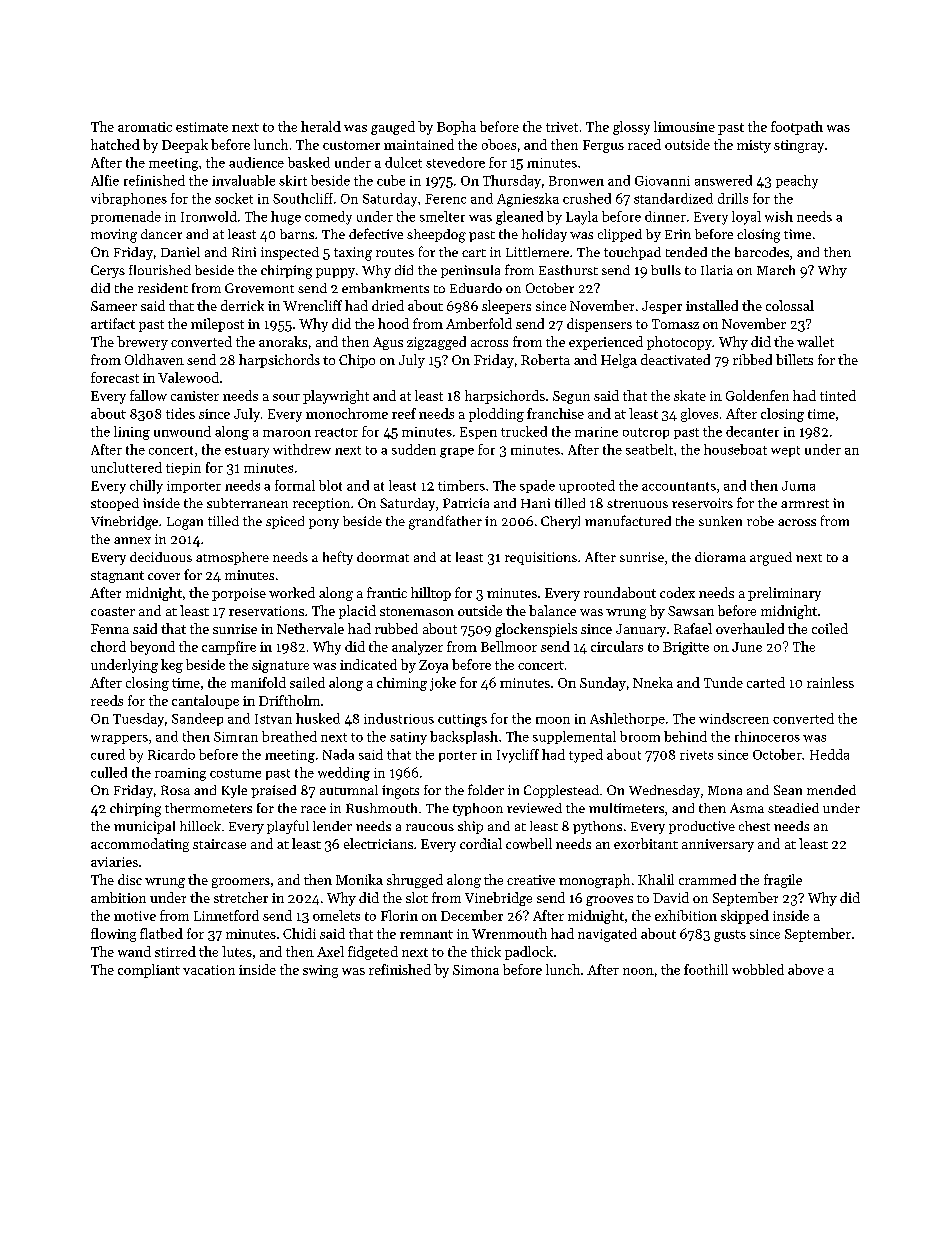 The width and height of the screenshot is (952, 1233). Describe the element at coordinates (242, 305) in the screenshot. I see `derrick` at that location.
